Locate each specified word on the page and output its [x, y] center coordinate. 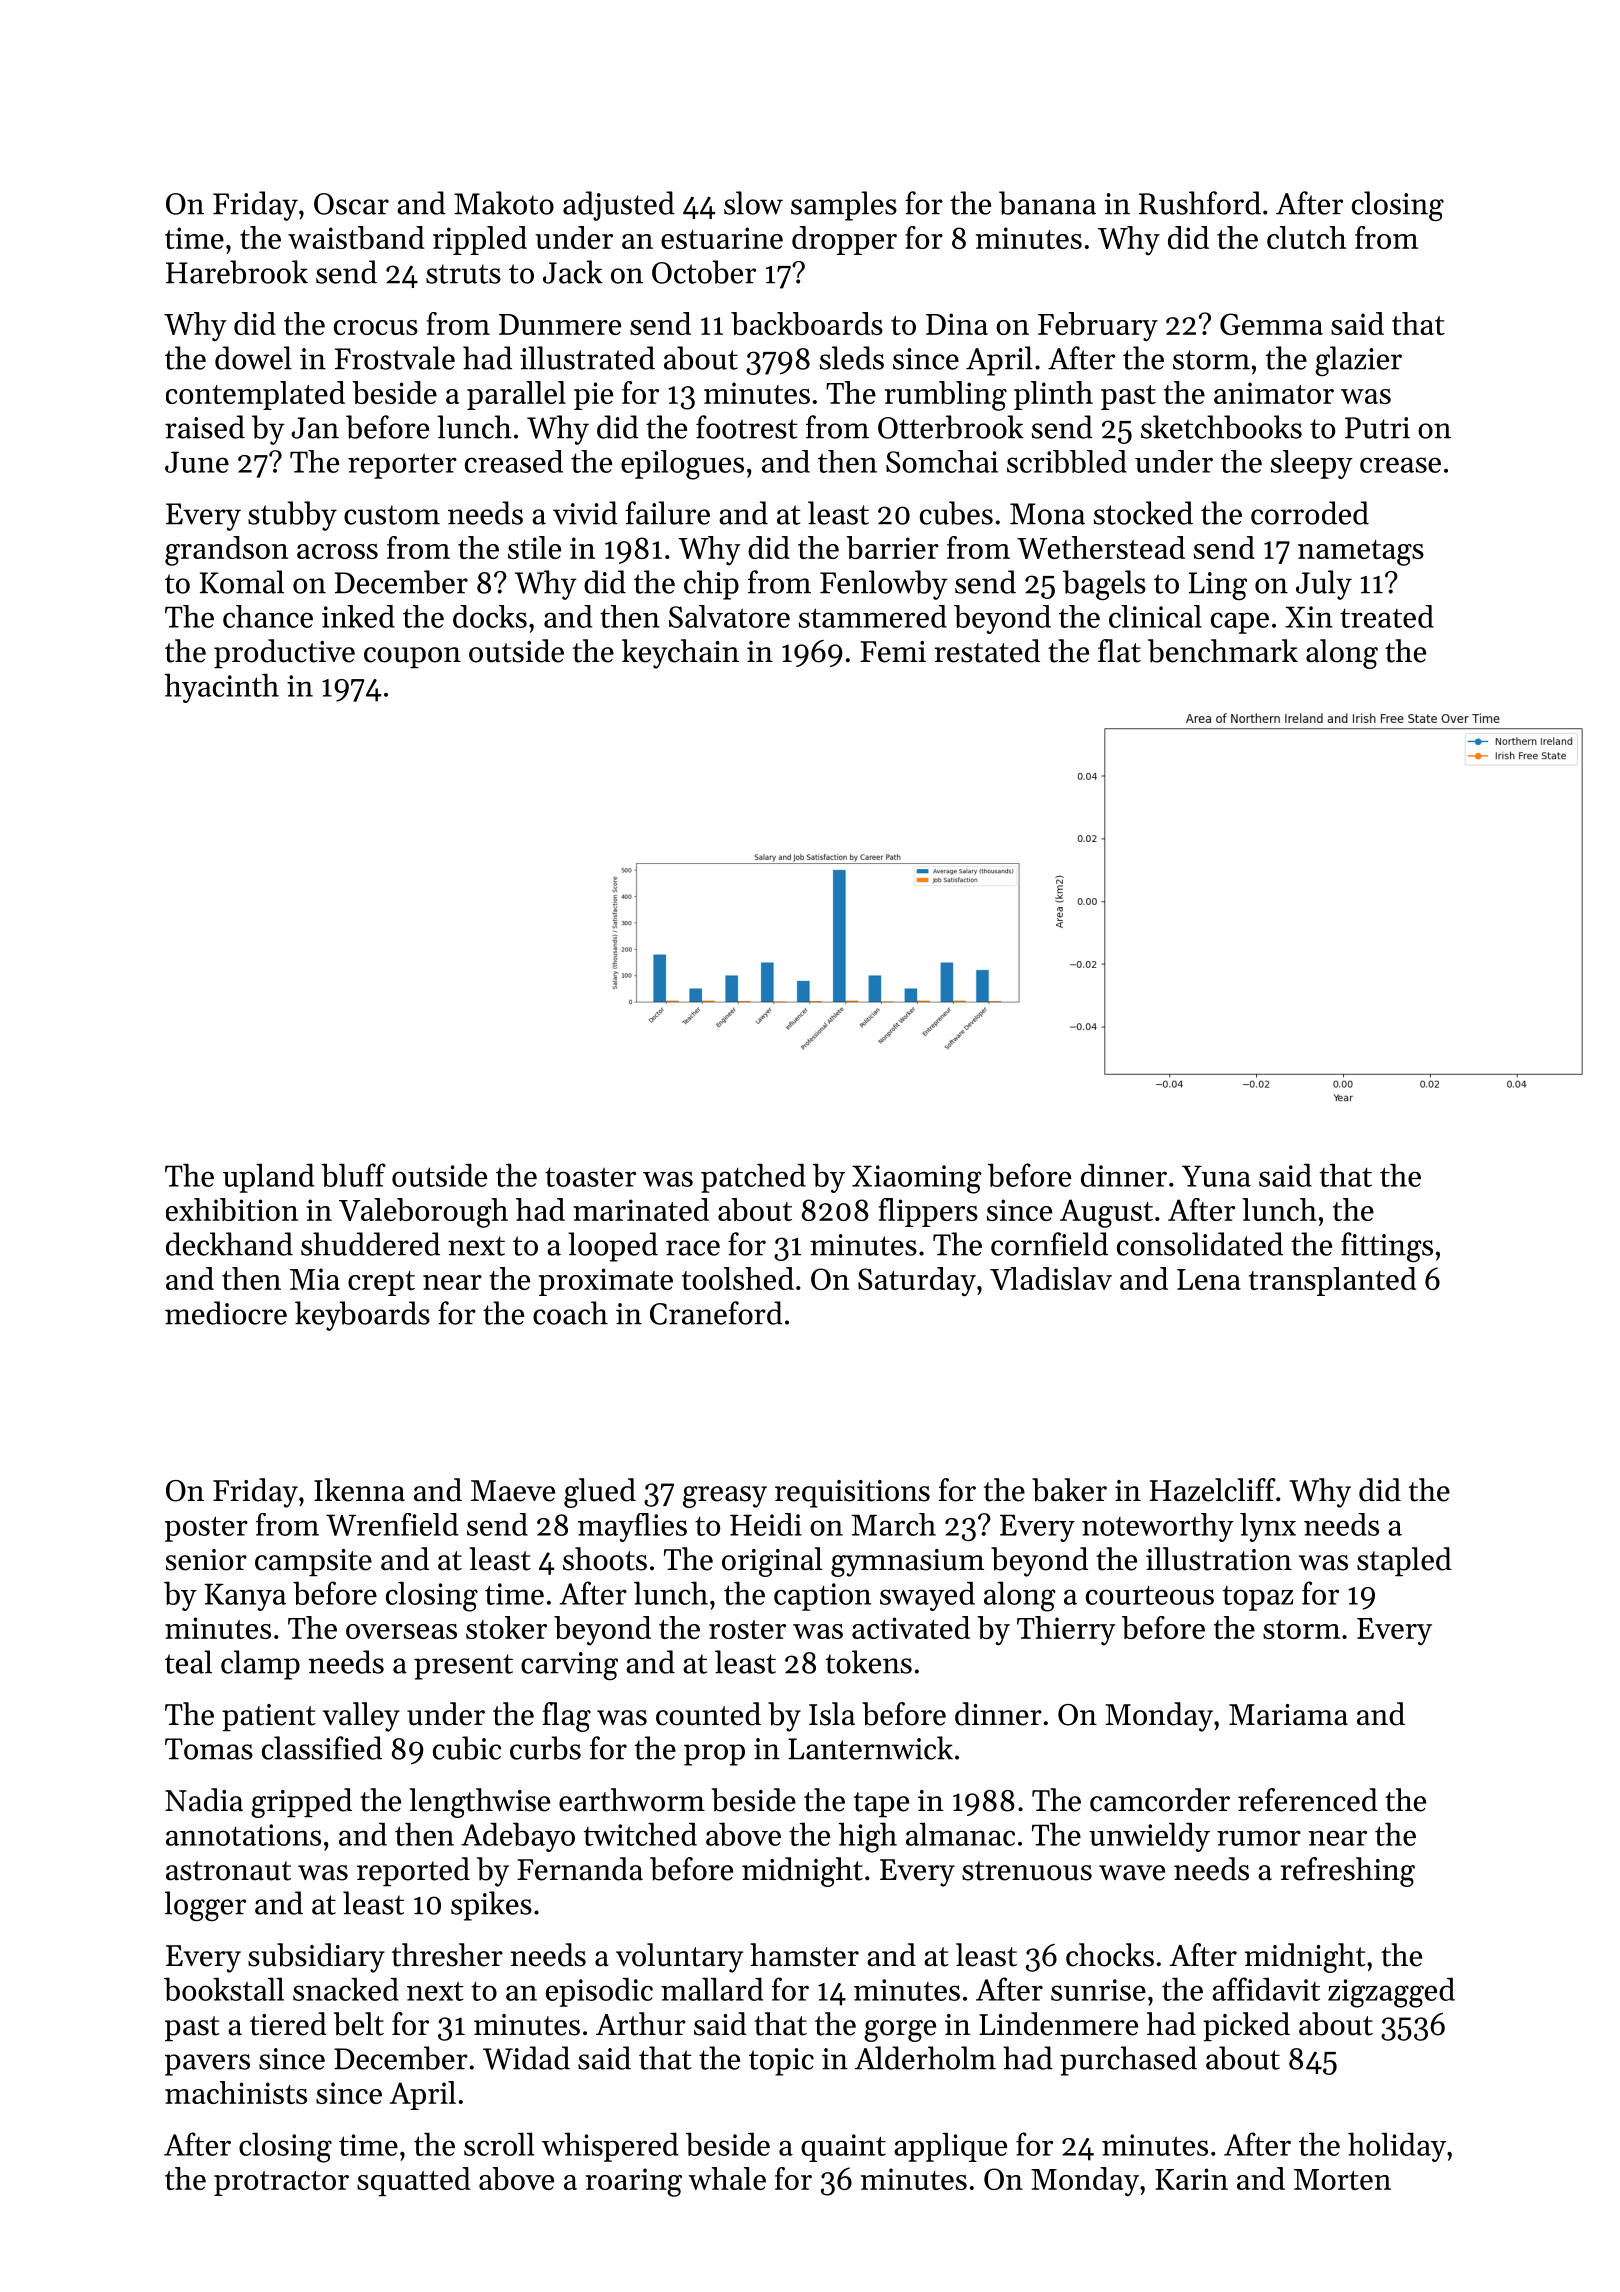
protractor [281, 2183]
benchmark [1223, 651]
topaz [1258, 1598]
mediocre [226, 1313]
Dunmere [560, 324]
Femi [893, 652]
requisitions [852, 1494]
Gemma [1271, 324]
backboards [807, 323]
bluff [353, 1175]
